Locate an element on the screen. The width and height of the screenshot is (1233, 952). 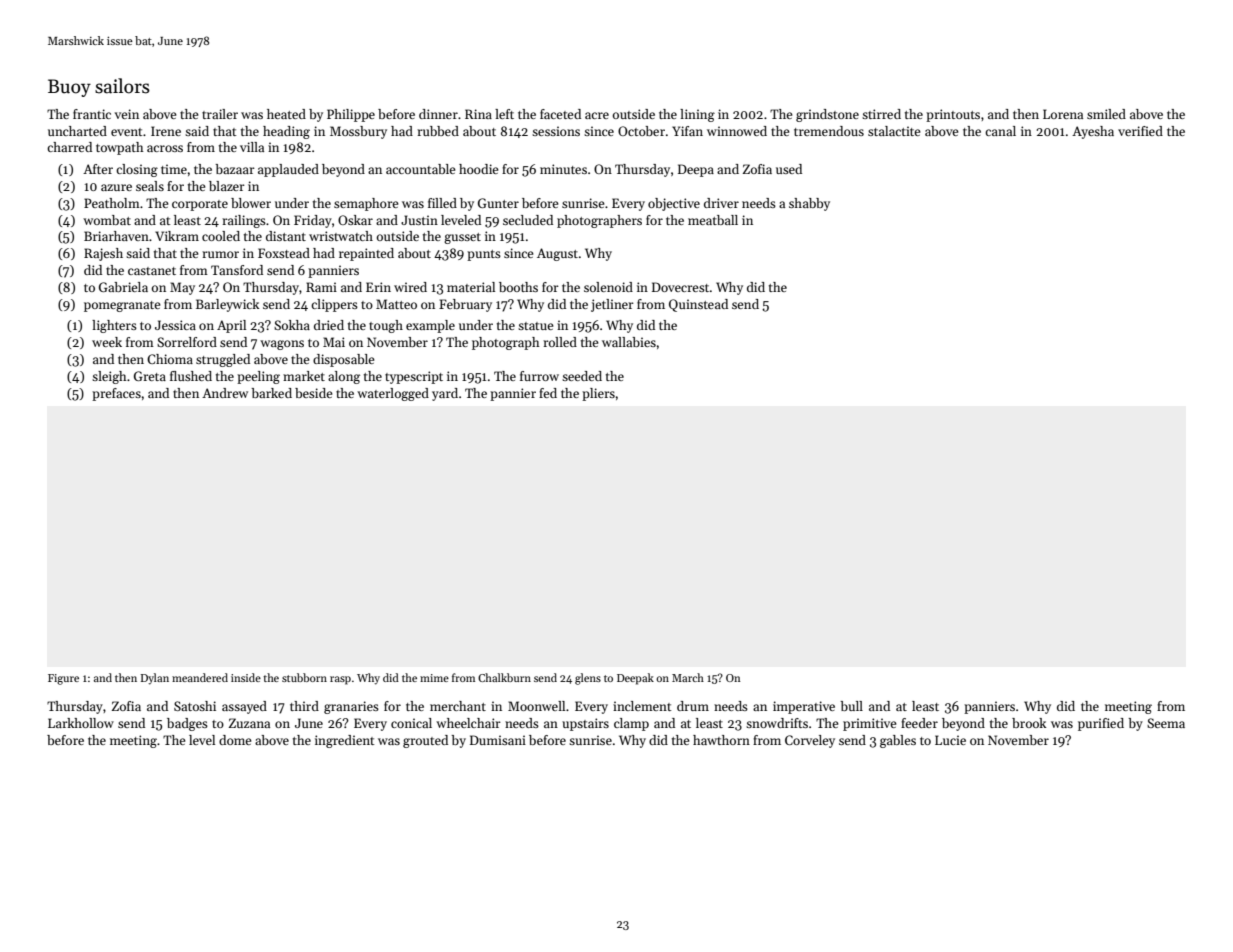
printouts is located at coordinates (953, 115).
